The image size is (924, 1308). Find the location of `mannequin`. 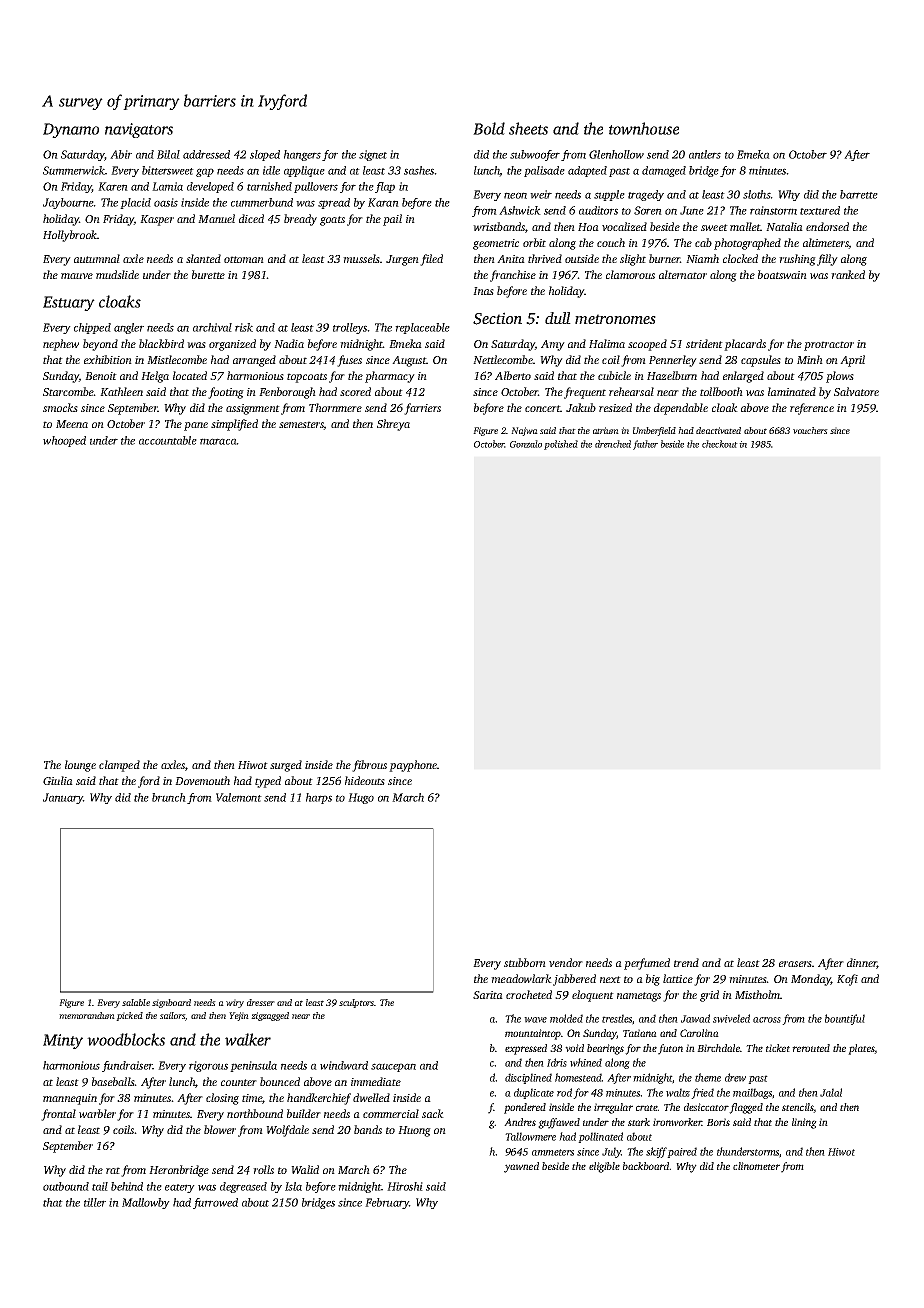

mannequin is located at coordinates (70, 1099).
